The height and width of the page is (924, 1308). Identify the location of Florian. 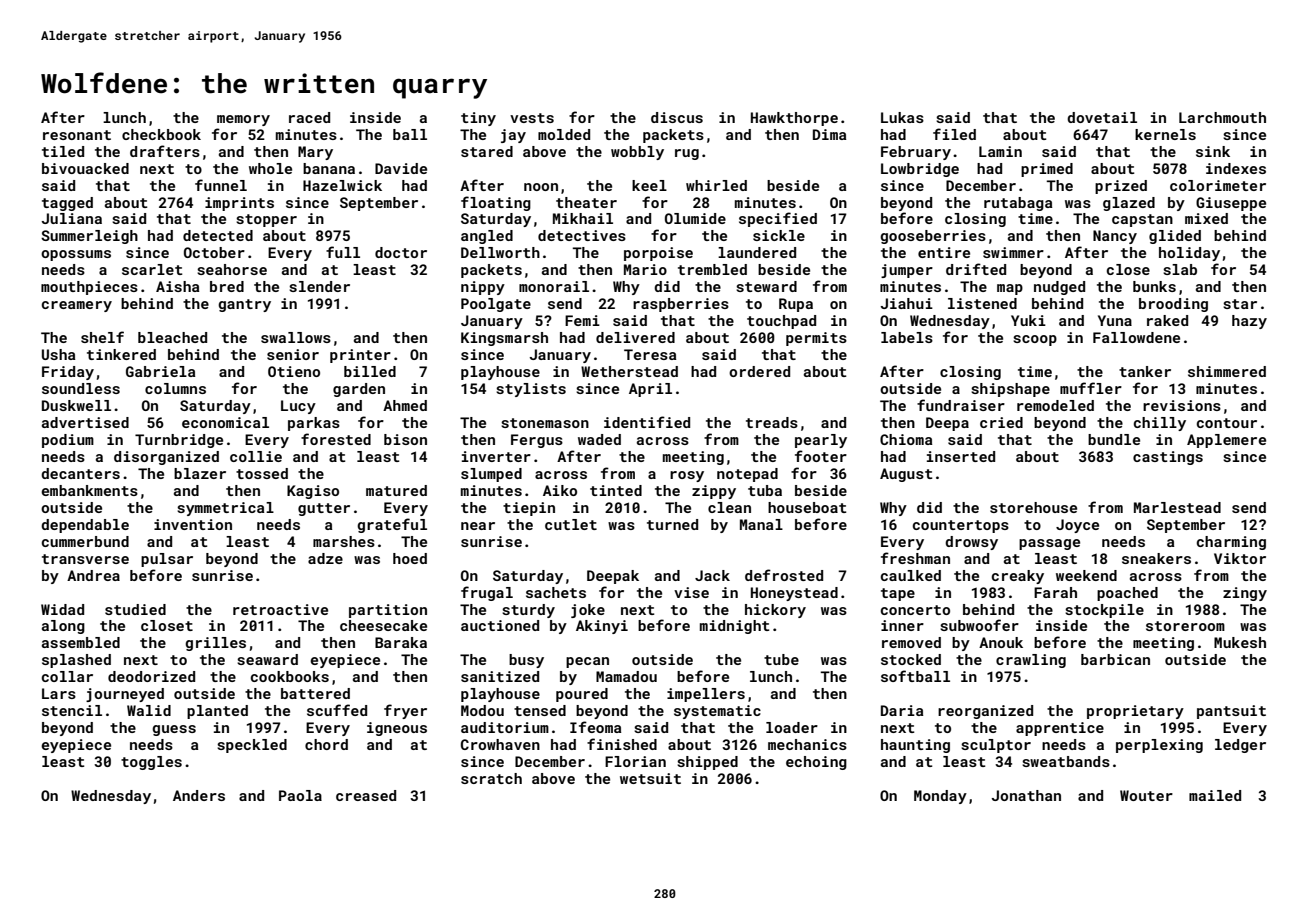
(635, 761).
